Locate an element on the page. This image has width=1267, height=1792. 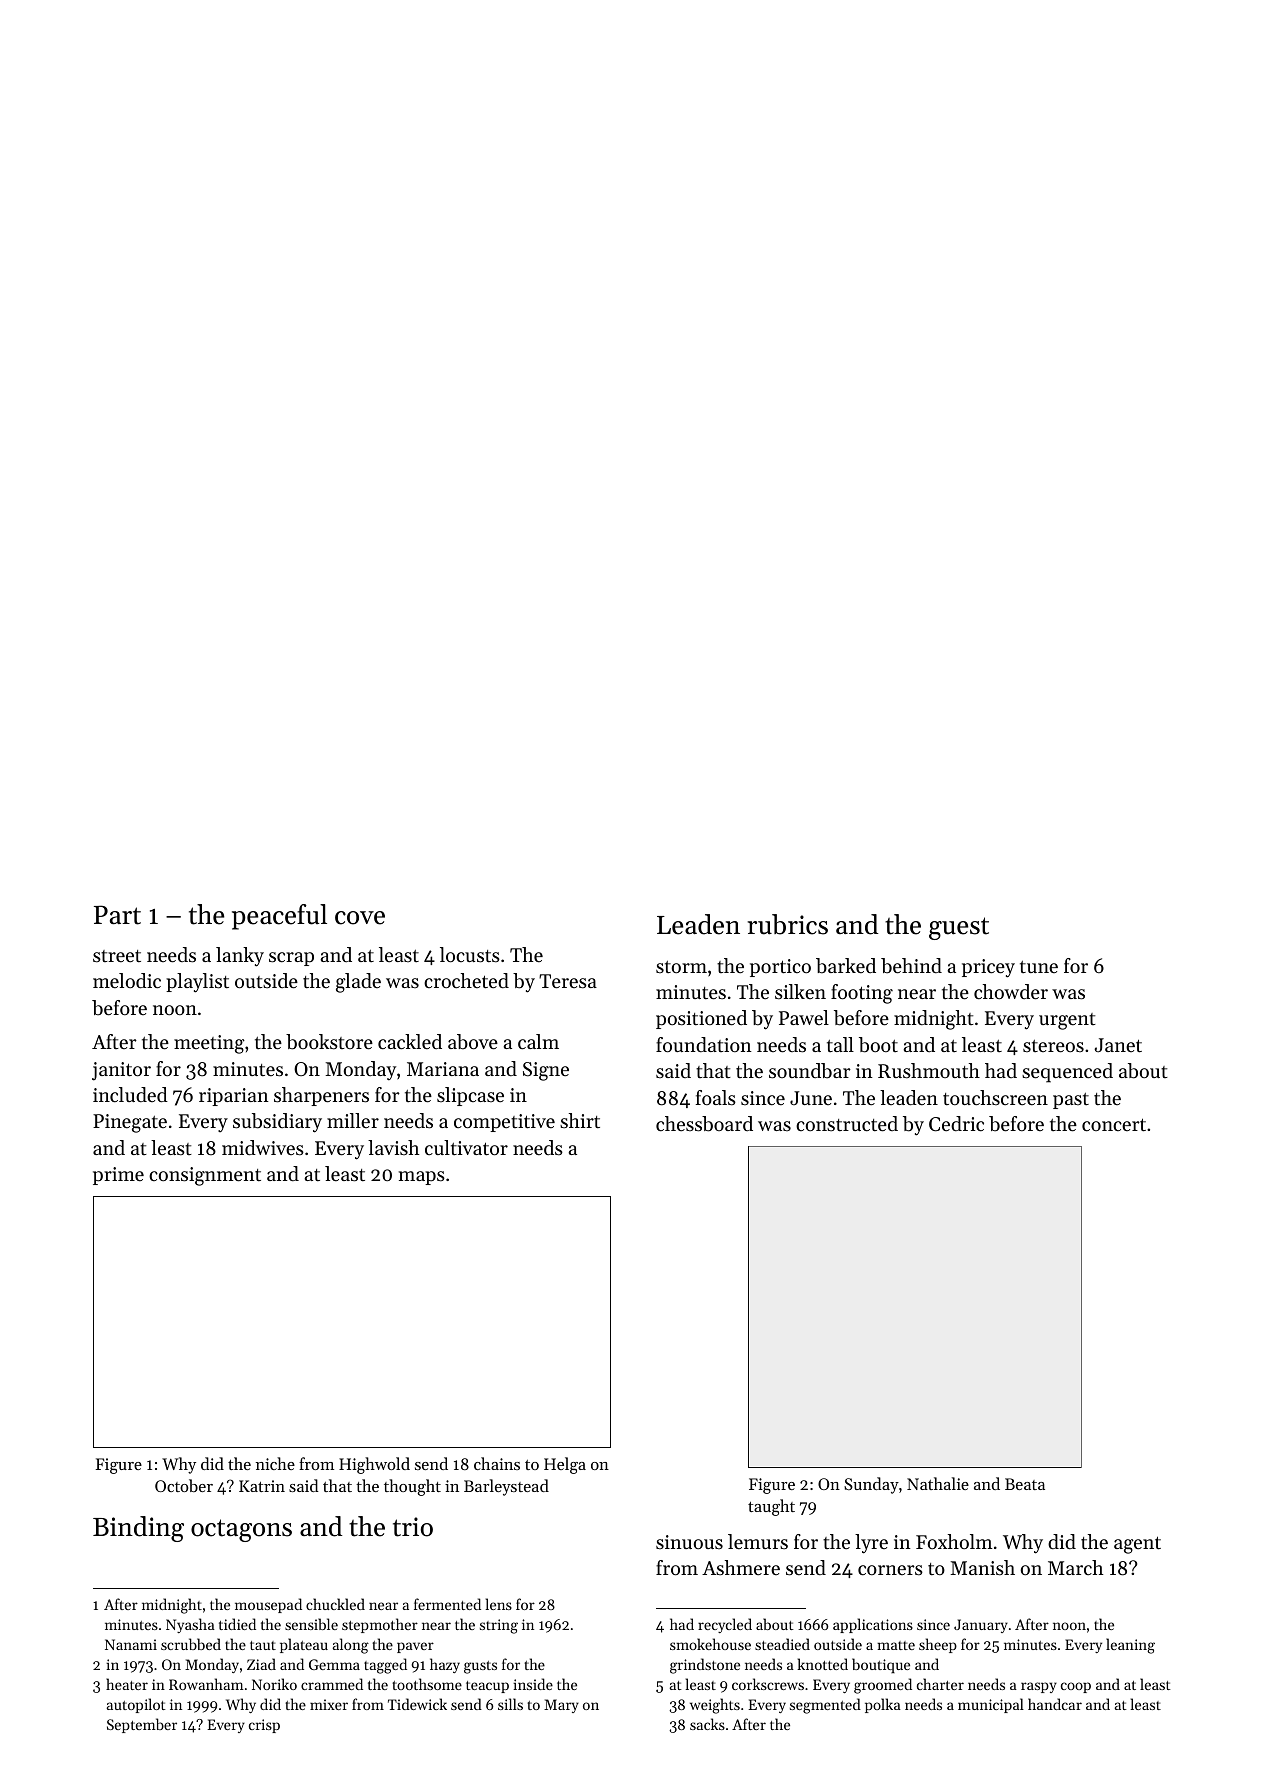
cove is located at coordinates (360, 918).
